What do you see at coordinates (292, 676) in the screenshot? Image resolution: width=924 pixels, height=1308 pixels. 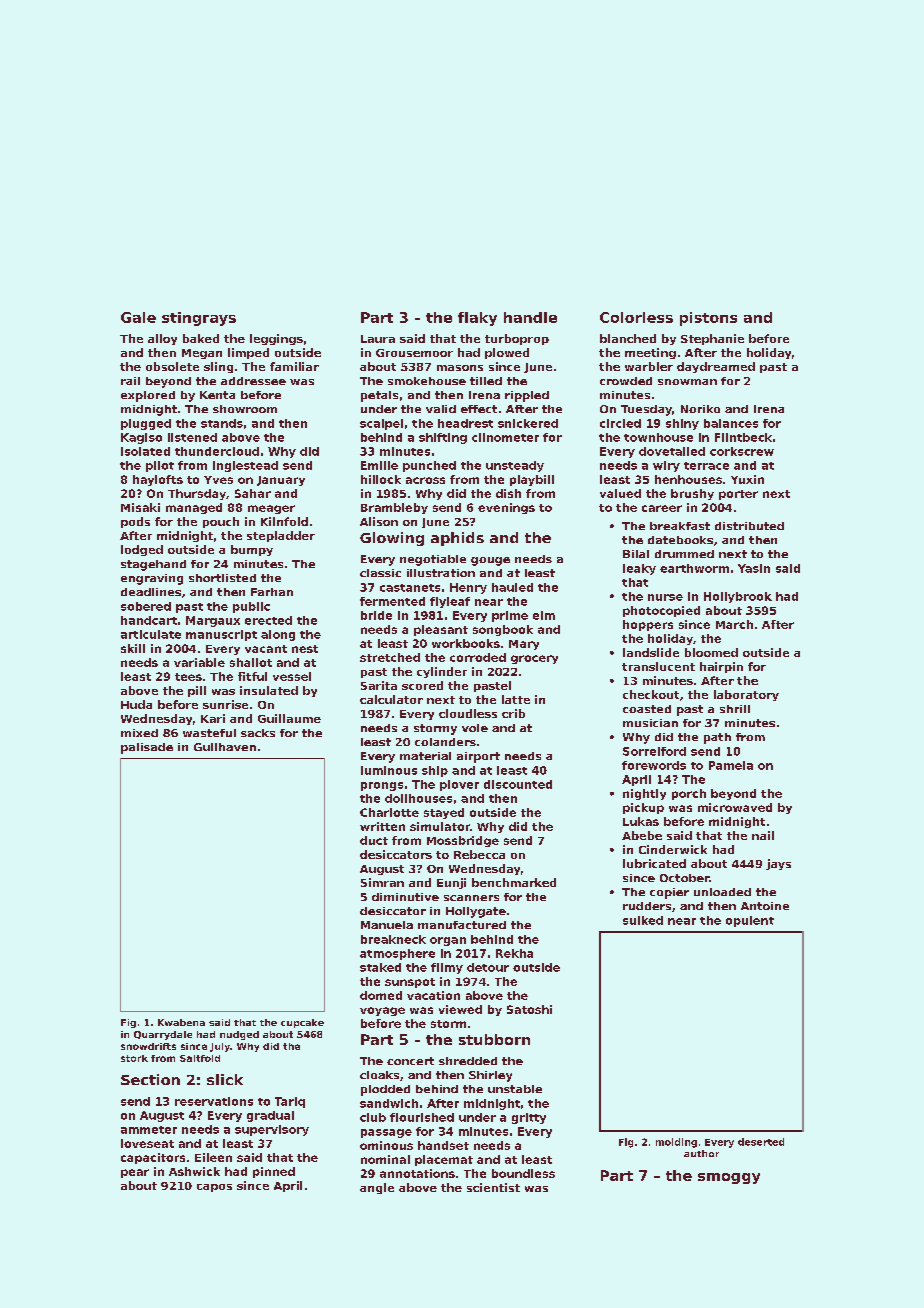 I see `vessel` at bounding box center [292, 676].
